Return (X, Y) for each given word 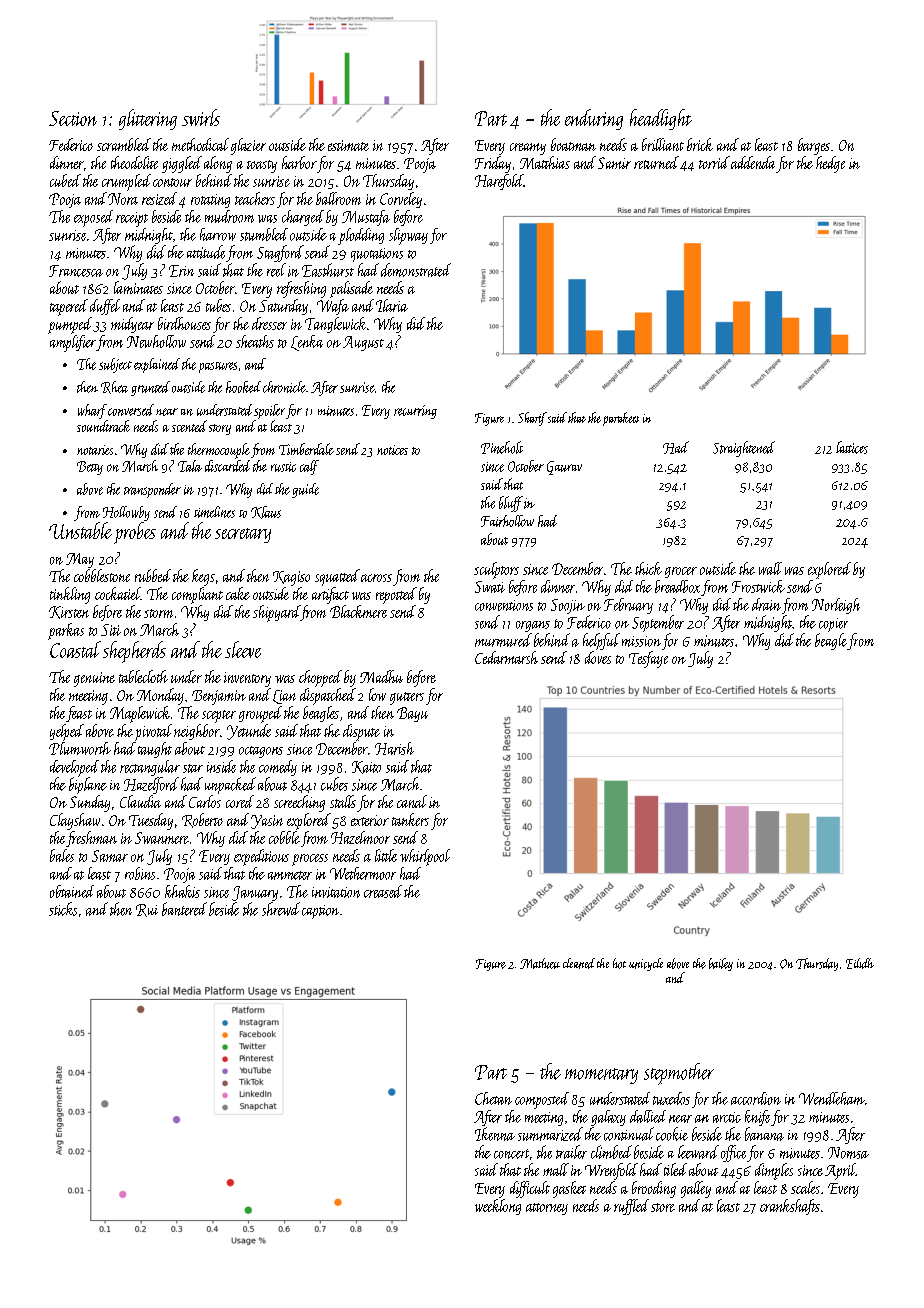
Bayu (412, 714)
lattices (852, 447)
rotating (210, 201)
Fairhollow (507, 521)
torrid (714, 162)
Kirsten (69, 612)
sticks (63, 909)
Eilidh (860, 963)
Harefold (499, 182)
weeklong (498, 1207)
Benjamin (219, 697)
